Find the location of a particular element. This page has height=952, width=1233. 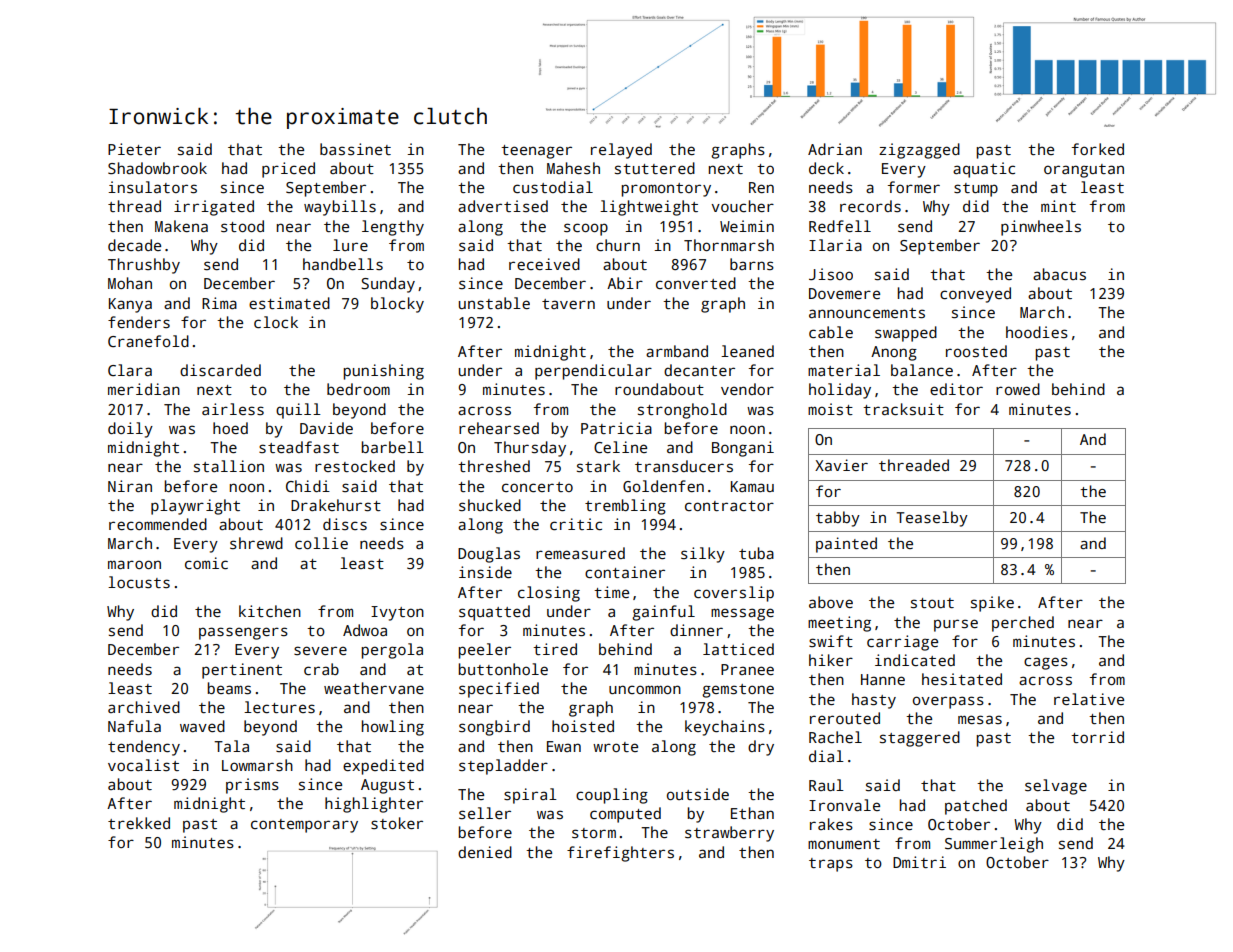

Drakehurst is located at coordinates (336, 505).
